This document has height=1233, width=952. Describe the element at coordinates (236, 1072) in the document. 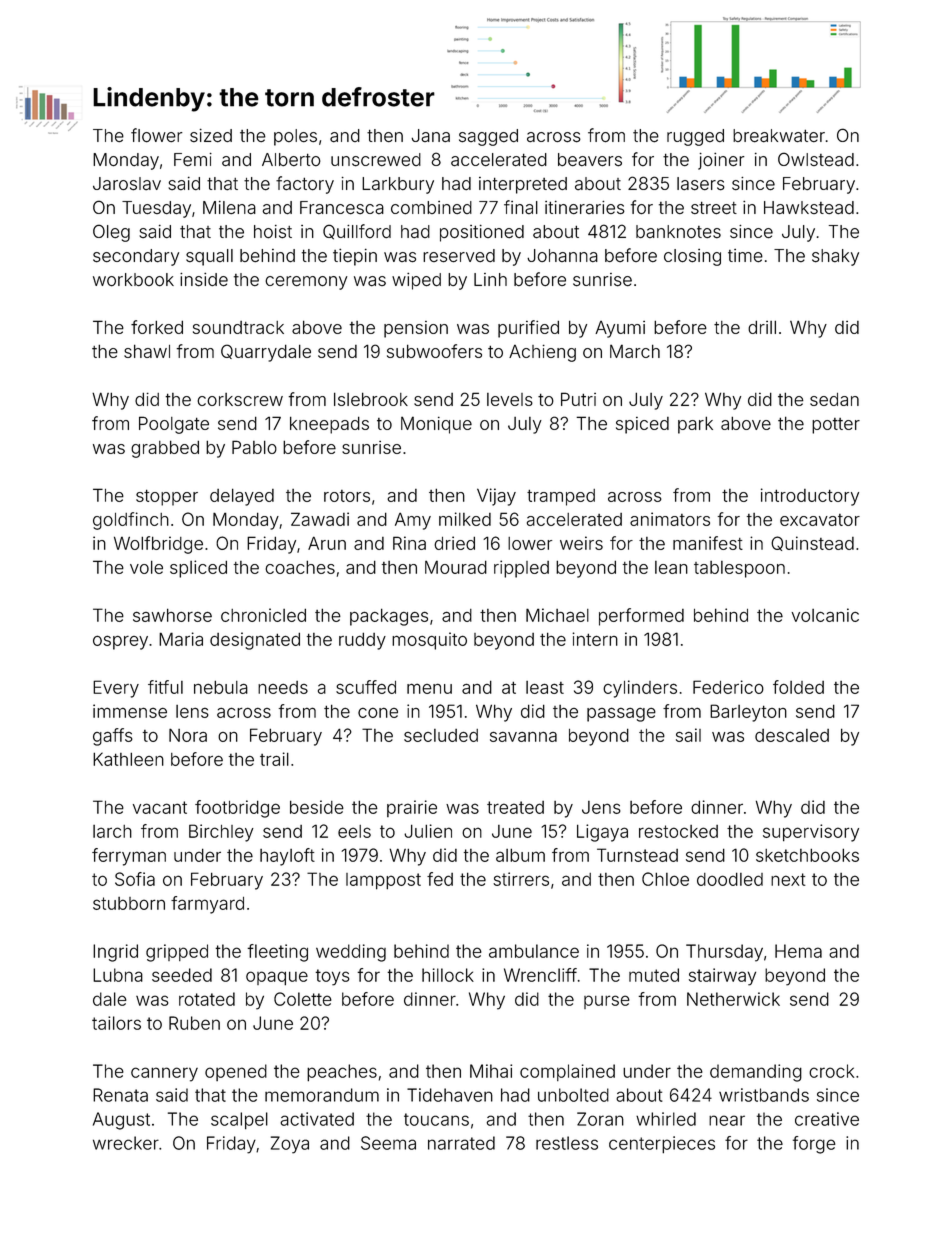

I see `opened` at that location.
